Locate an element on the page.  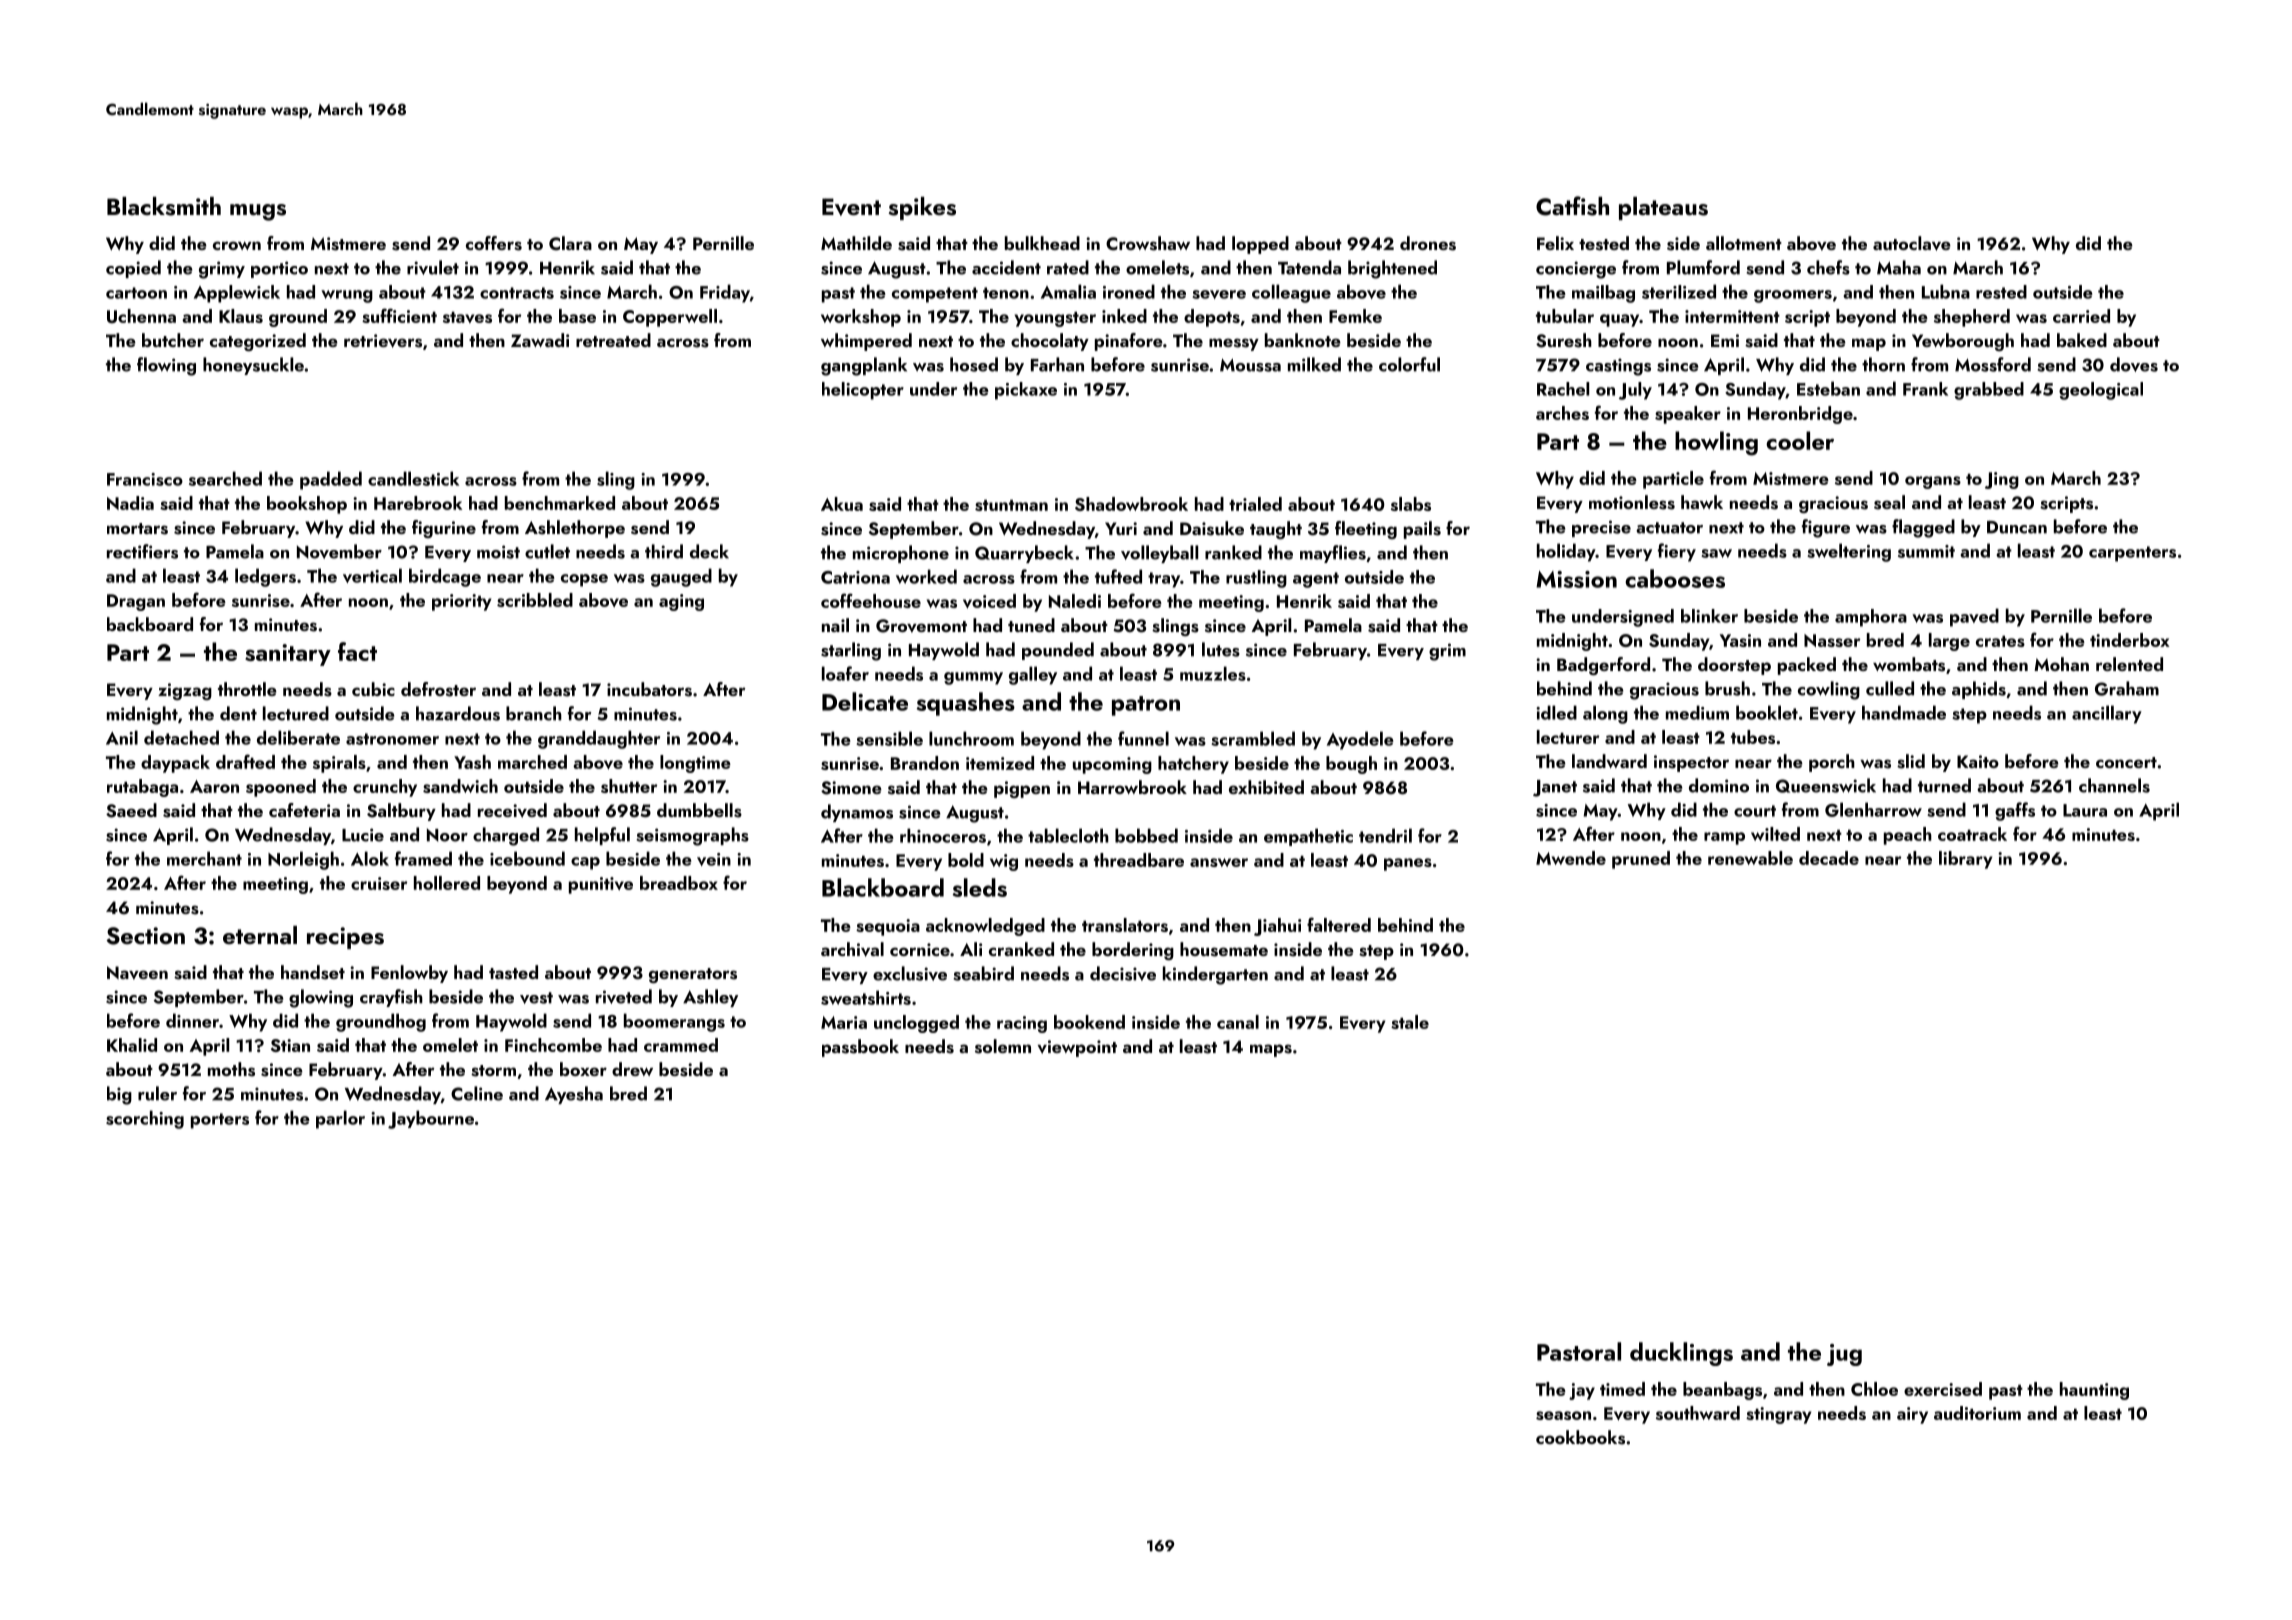
Uchenna is located at coordinates (141, 316).
